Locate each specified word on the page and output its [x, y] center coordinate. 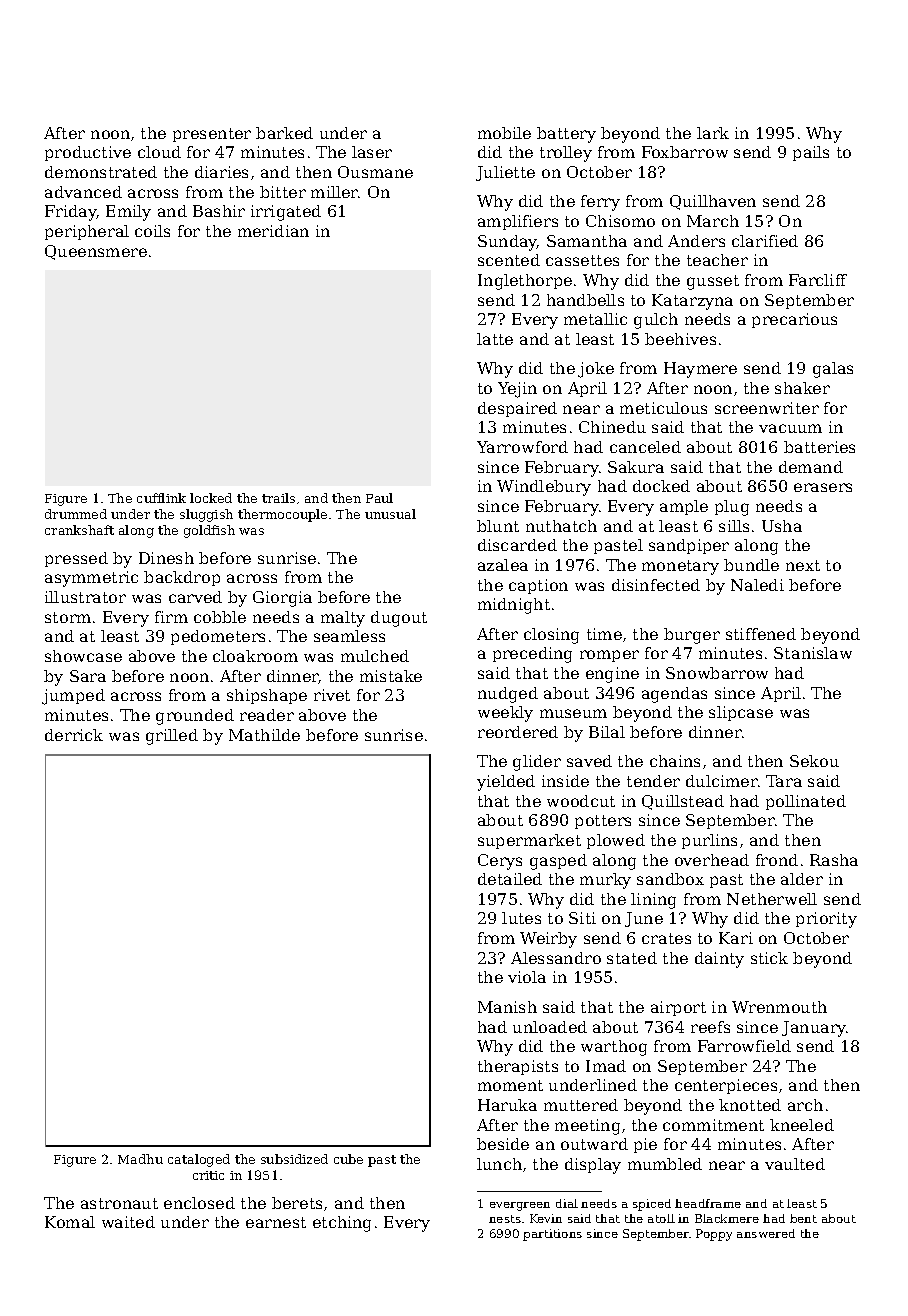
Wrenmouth [779, 1007]
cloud [159, 152]
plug [732, 508]
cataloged [199, 1160]
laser [372, 152]
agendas [674, 695]
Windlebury [544, 488]
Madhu [140, 1159]
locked [211, 498]
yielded [506, 783]
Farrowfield [744, 1046]
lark [713, 133]
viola [527, 977]
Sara [88, 676]
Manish [507, 1007]
